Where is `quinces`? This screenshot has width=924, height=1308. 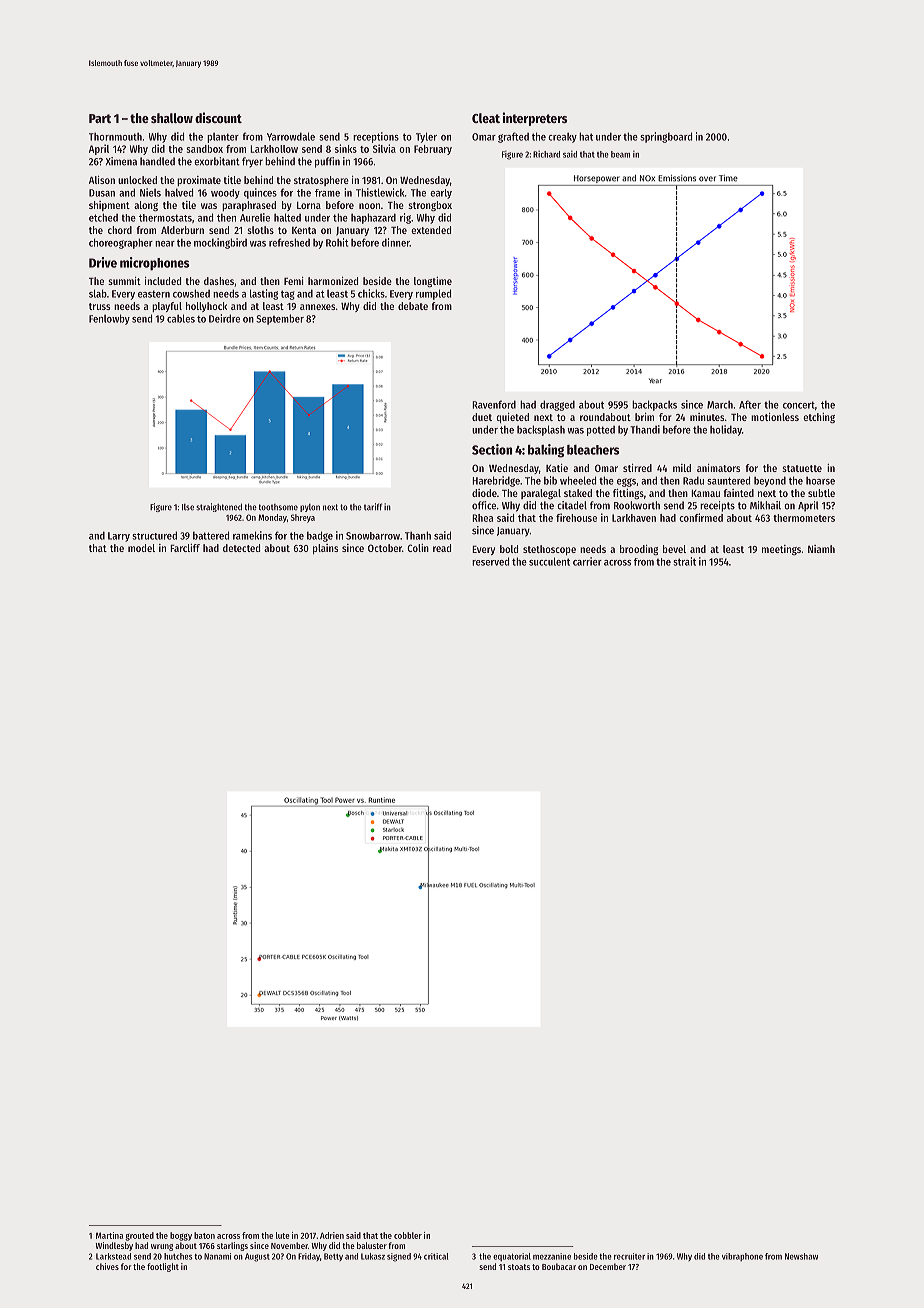
quinces is located at coordinates (260, 193).
